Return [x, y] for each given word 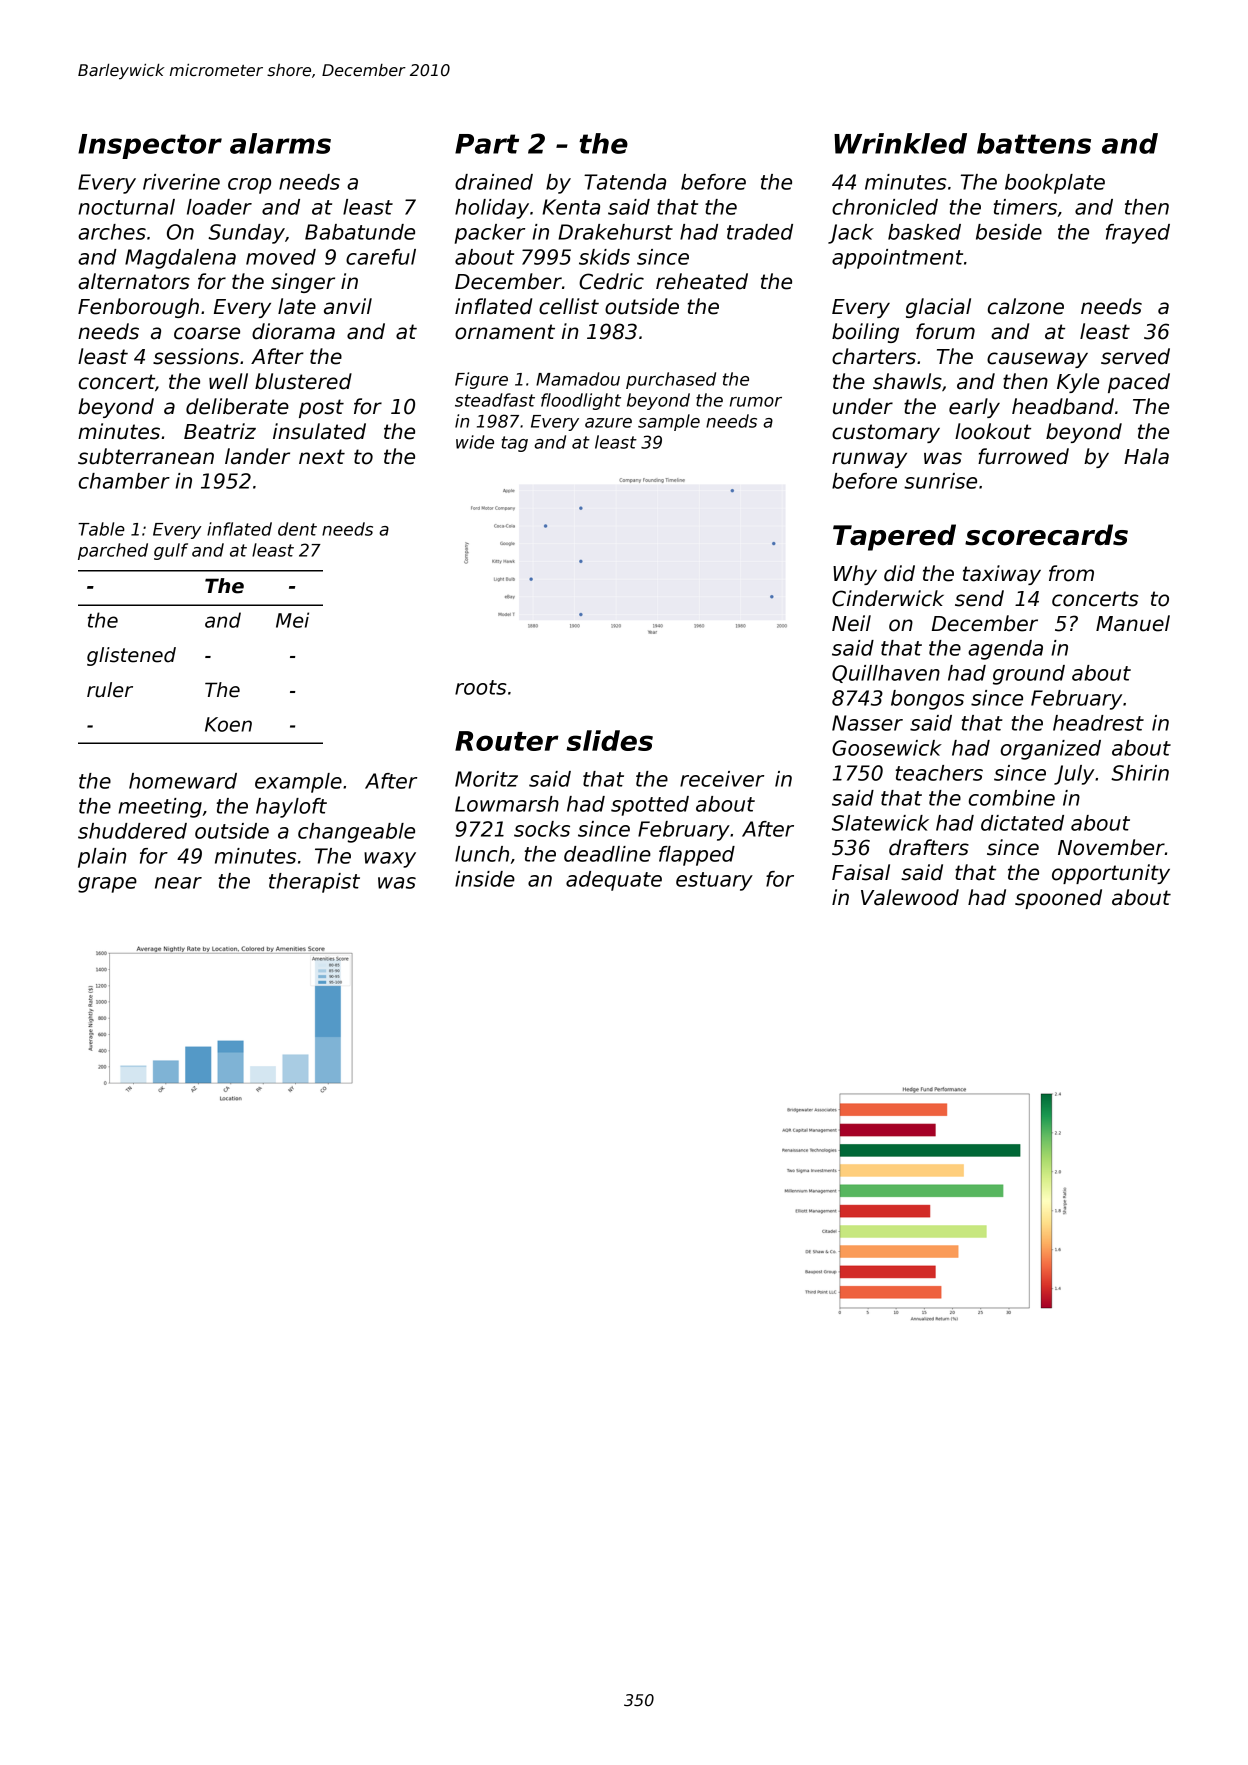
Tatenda [625, 182]
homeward [183, 781]
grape [107, 885]
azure [608, 423]
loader [219, 207]
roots [481, 687]
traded [760, 232]
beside [1009, 232]
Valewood [910, 897]
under [863, 406]
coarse [207, 333]
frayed [1138, 234]
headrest [1098, 723]
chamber [124, 481]
